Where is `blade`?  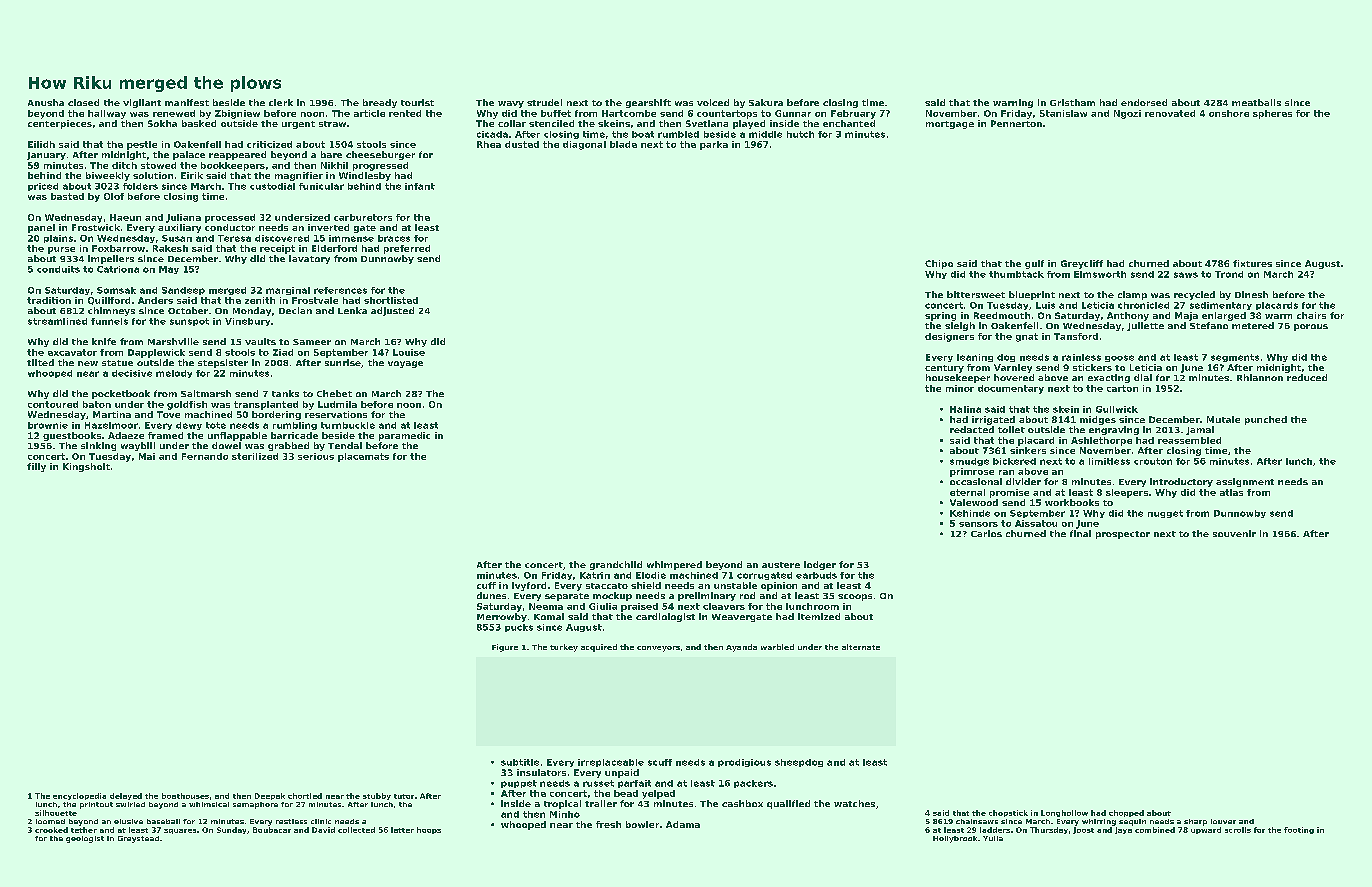 blade is located at coordinates (623, 144).
